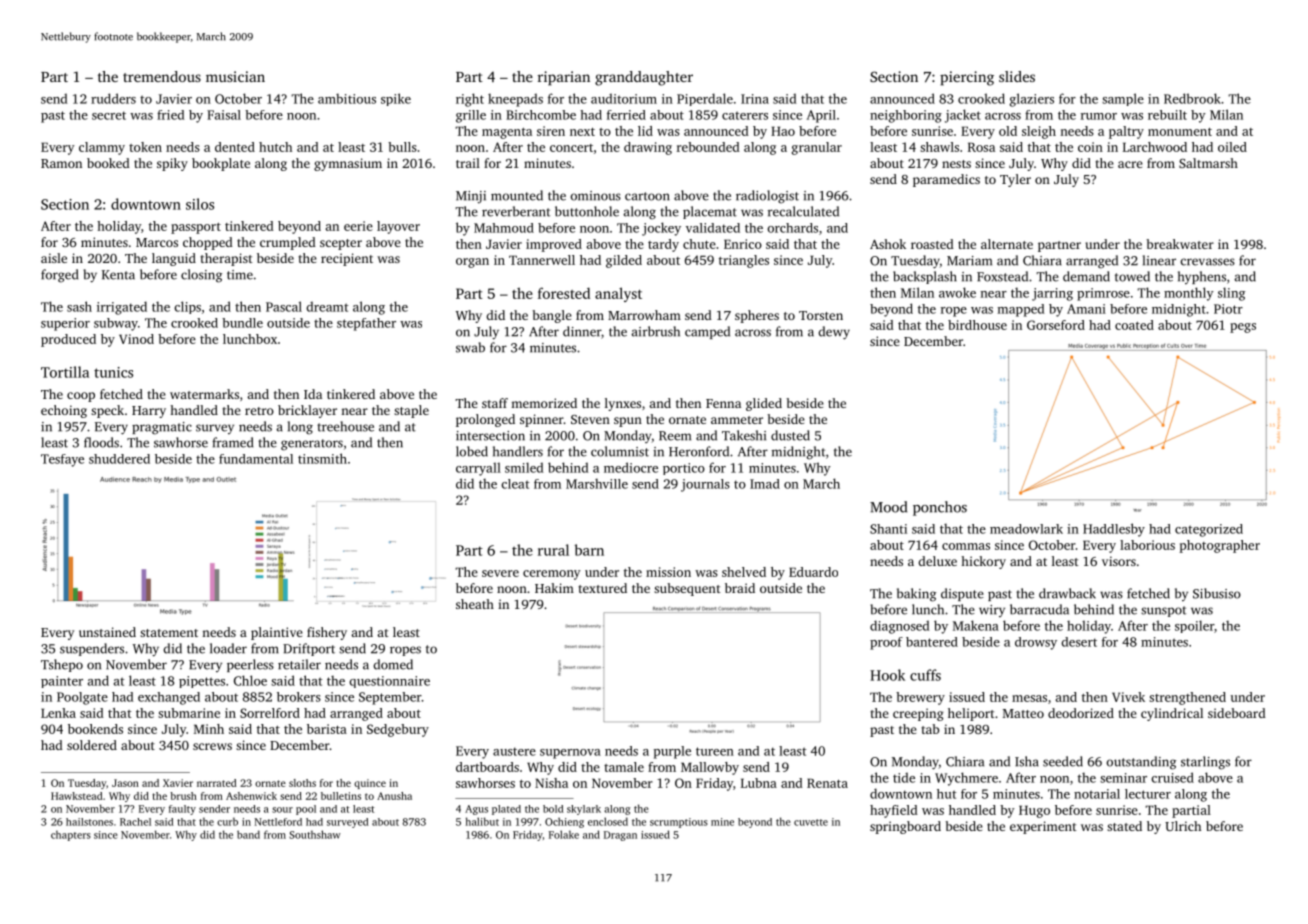  Describe the element at coordinates (162, 76) in the screenshot. I see `tremendous` at that location.
